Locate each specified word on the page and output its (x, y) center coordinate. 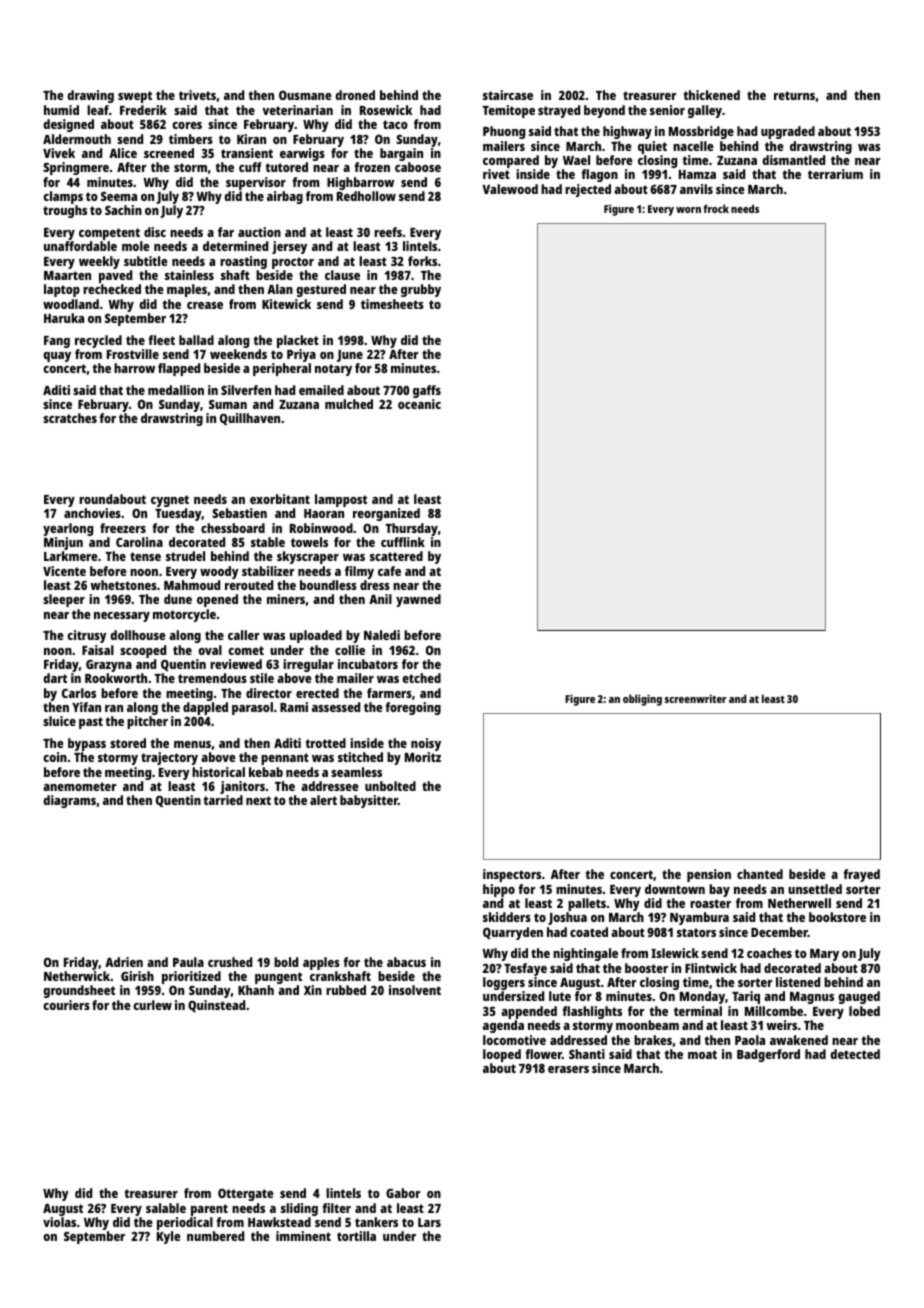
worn (688, 210)
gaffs (427, 391)
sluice (59, 721)
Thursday (411, 529)
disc (155, 232)
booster (646, 968)
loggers (504, 983)
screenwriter (695, 698)
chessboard (233, 528)
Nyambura (699, 918)
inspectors (512, 875)
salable (166, 1208)
